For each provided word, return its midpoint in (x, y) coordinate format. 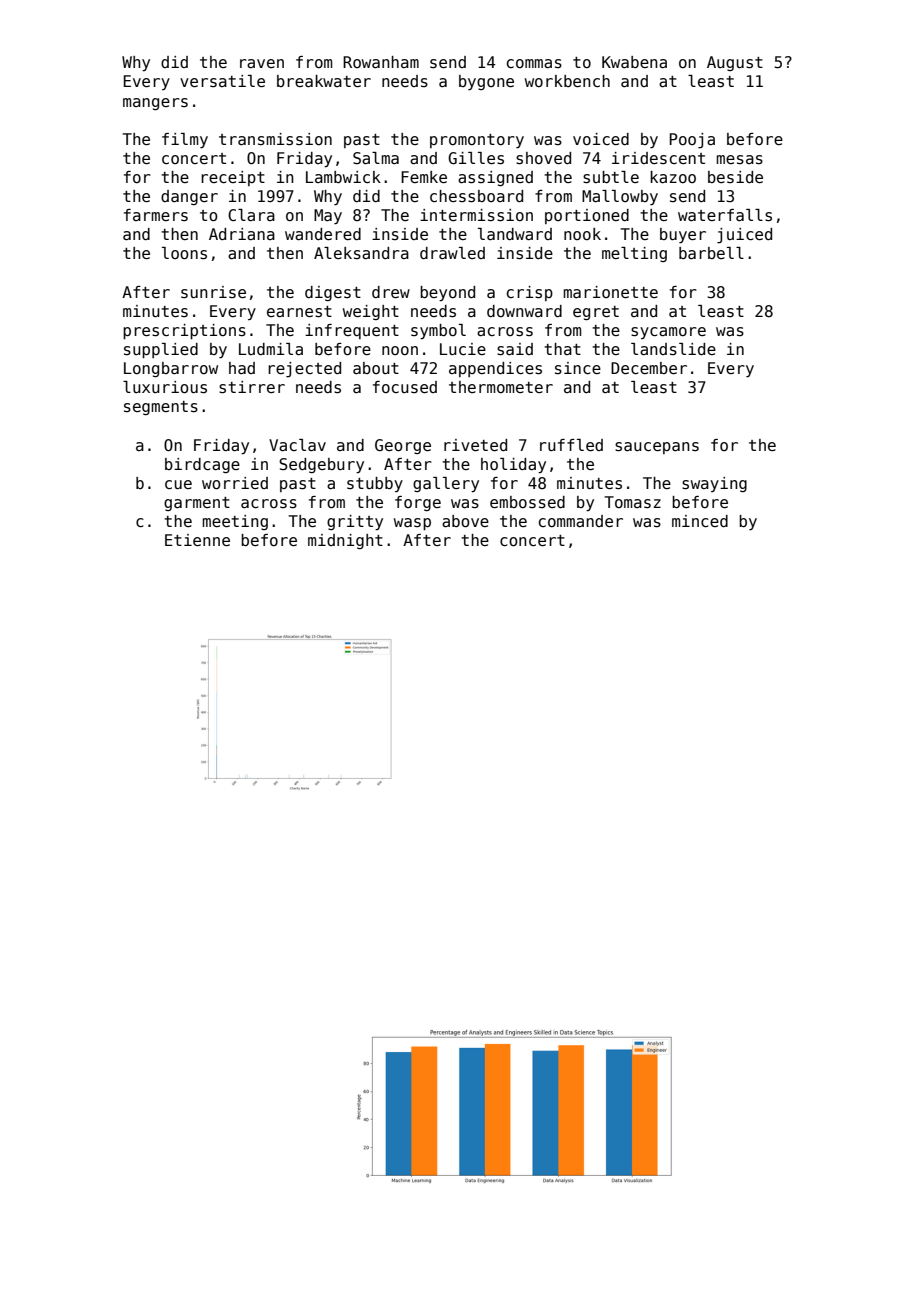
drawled (452, 253)
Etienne (197, 540)
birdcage (202, 465)
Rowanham (381, 62)
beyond (447, 294)
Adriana (242, 234)
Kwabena (634, 62)
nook (582, 234)
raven (262, 63)
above (465, 521)
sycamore (668, 333)
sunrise (213, 292)
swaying (714, 484)
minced (700, 521)
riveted (475, 445)
